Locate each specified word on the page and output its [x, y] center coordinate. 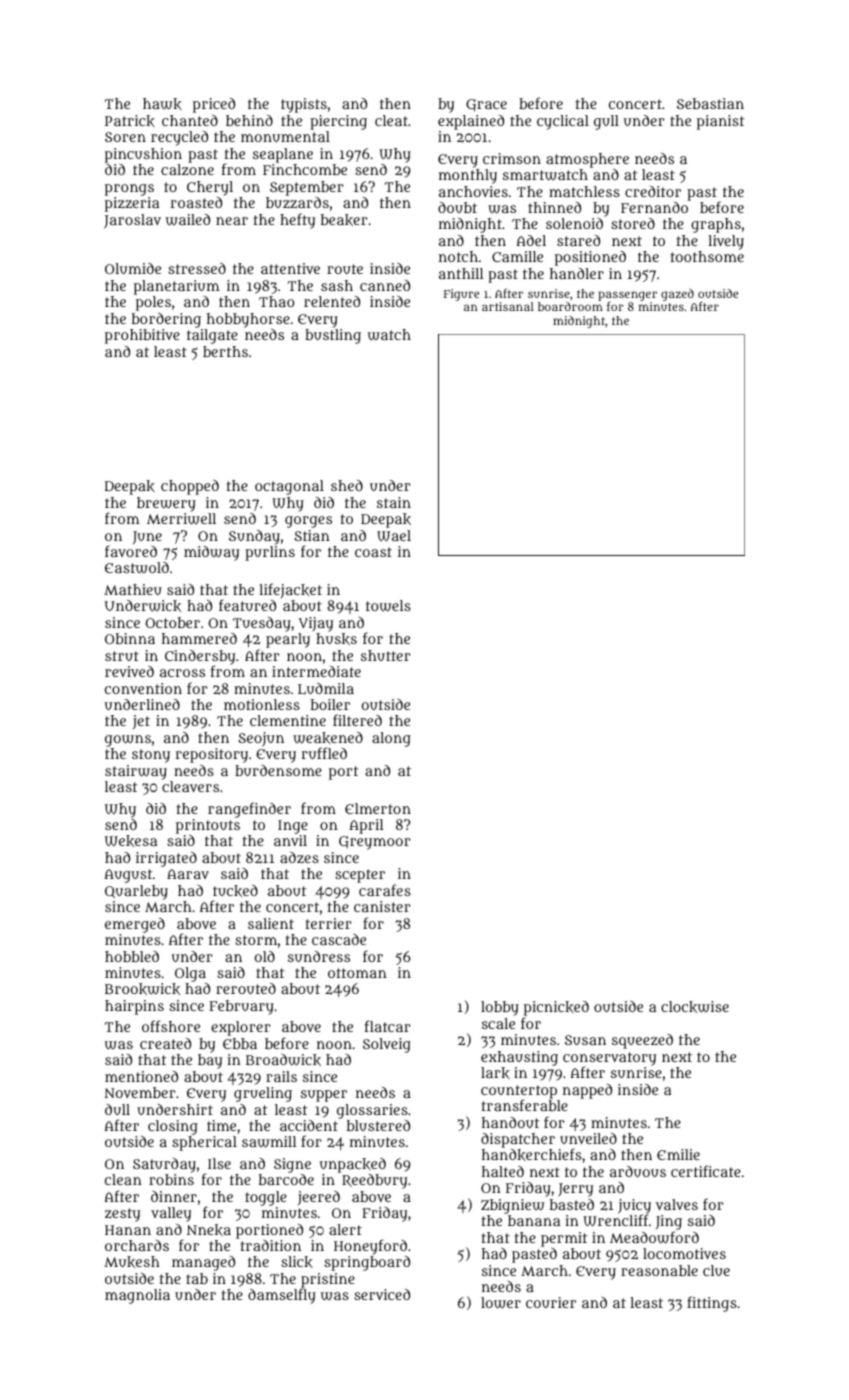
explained [471, 122]
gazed [677, 295]
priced [214, 105]
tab [197, 1278]
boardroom [570, 306]
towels [388, 606]
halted [503, 1171]
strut [122, 656]
